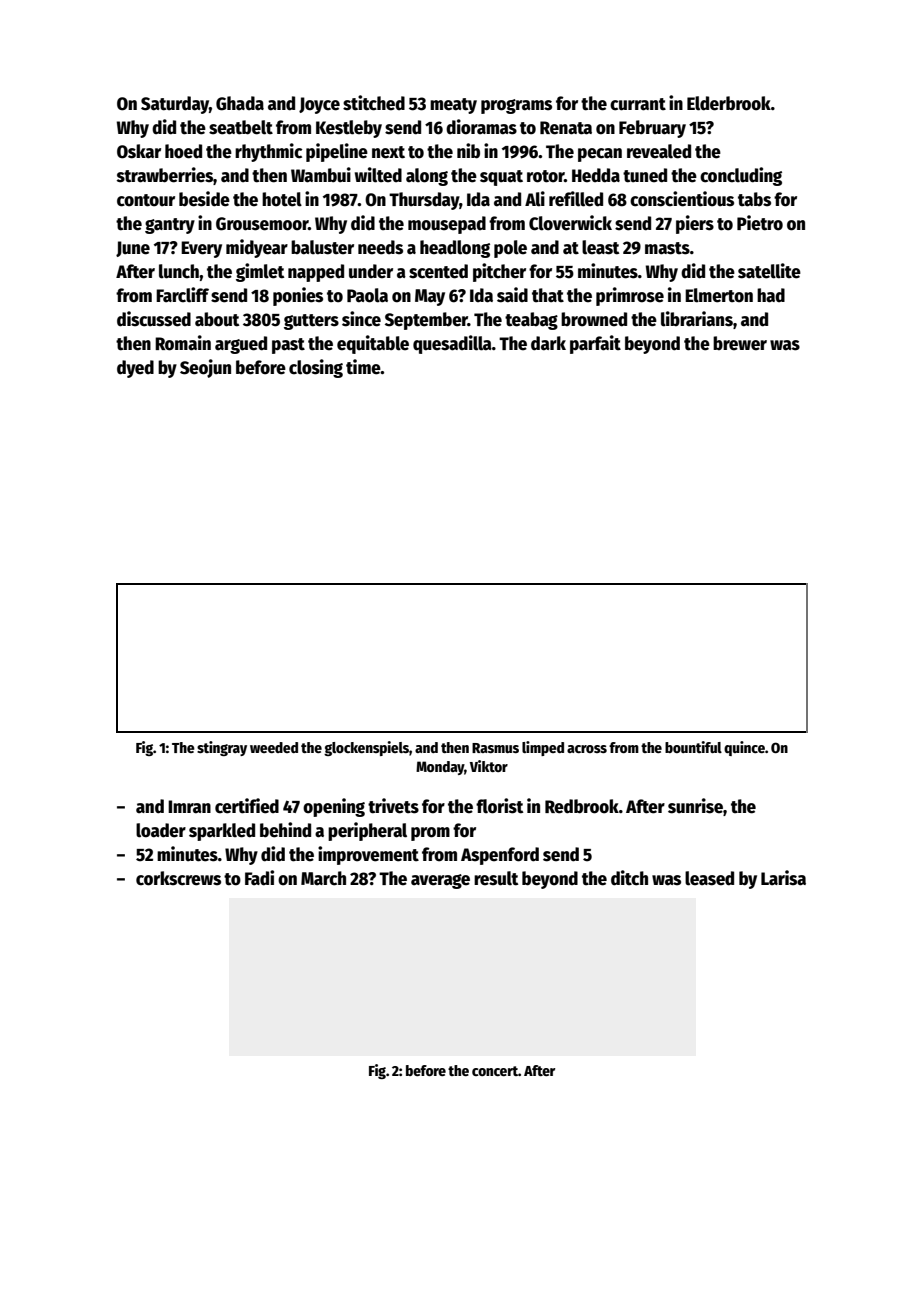  Describe the element at coordinates (501, 178) in the page. I see `squat` at that location.
